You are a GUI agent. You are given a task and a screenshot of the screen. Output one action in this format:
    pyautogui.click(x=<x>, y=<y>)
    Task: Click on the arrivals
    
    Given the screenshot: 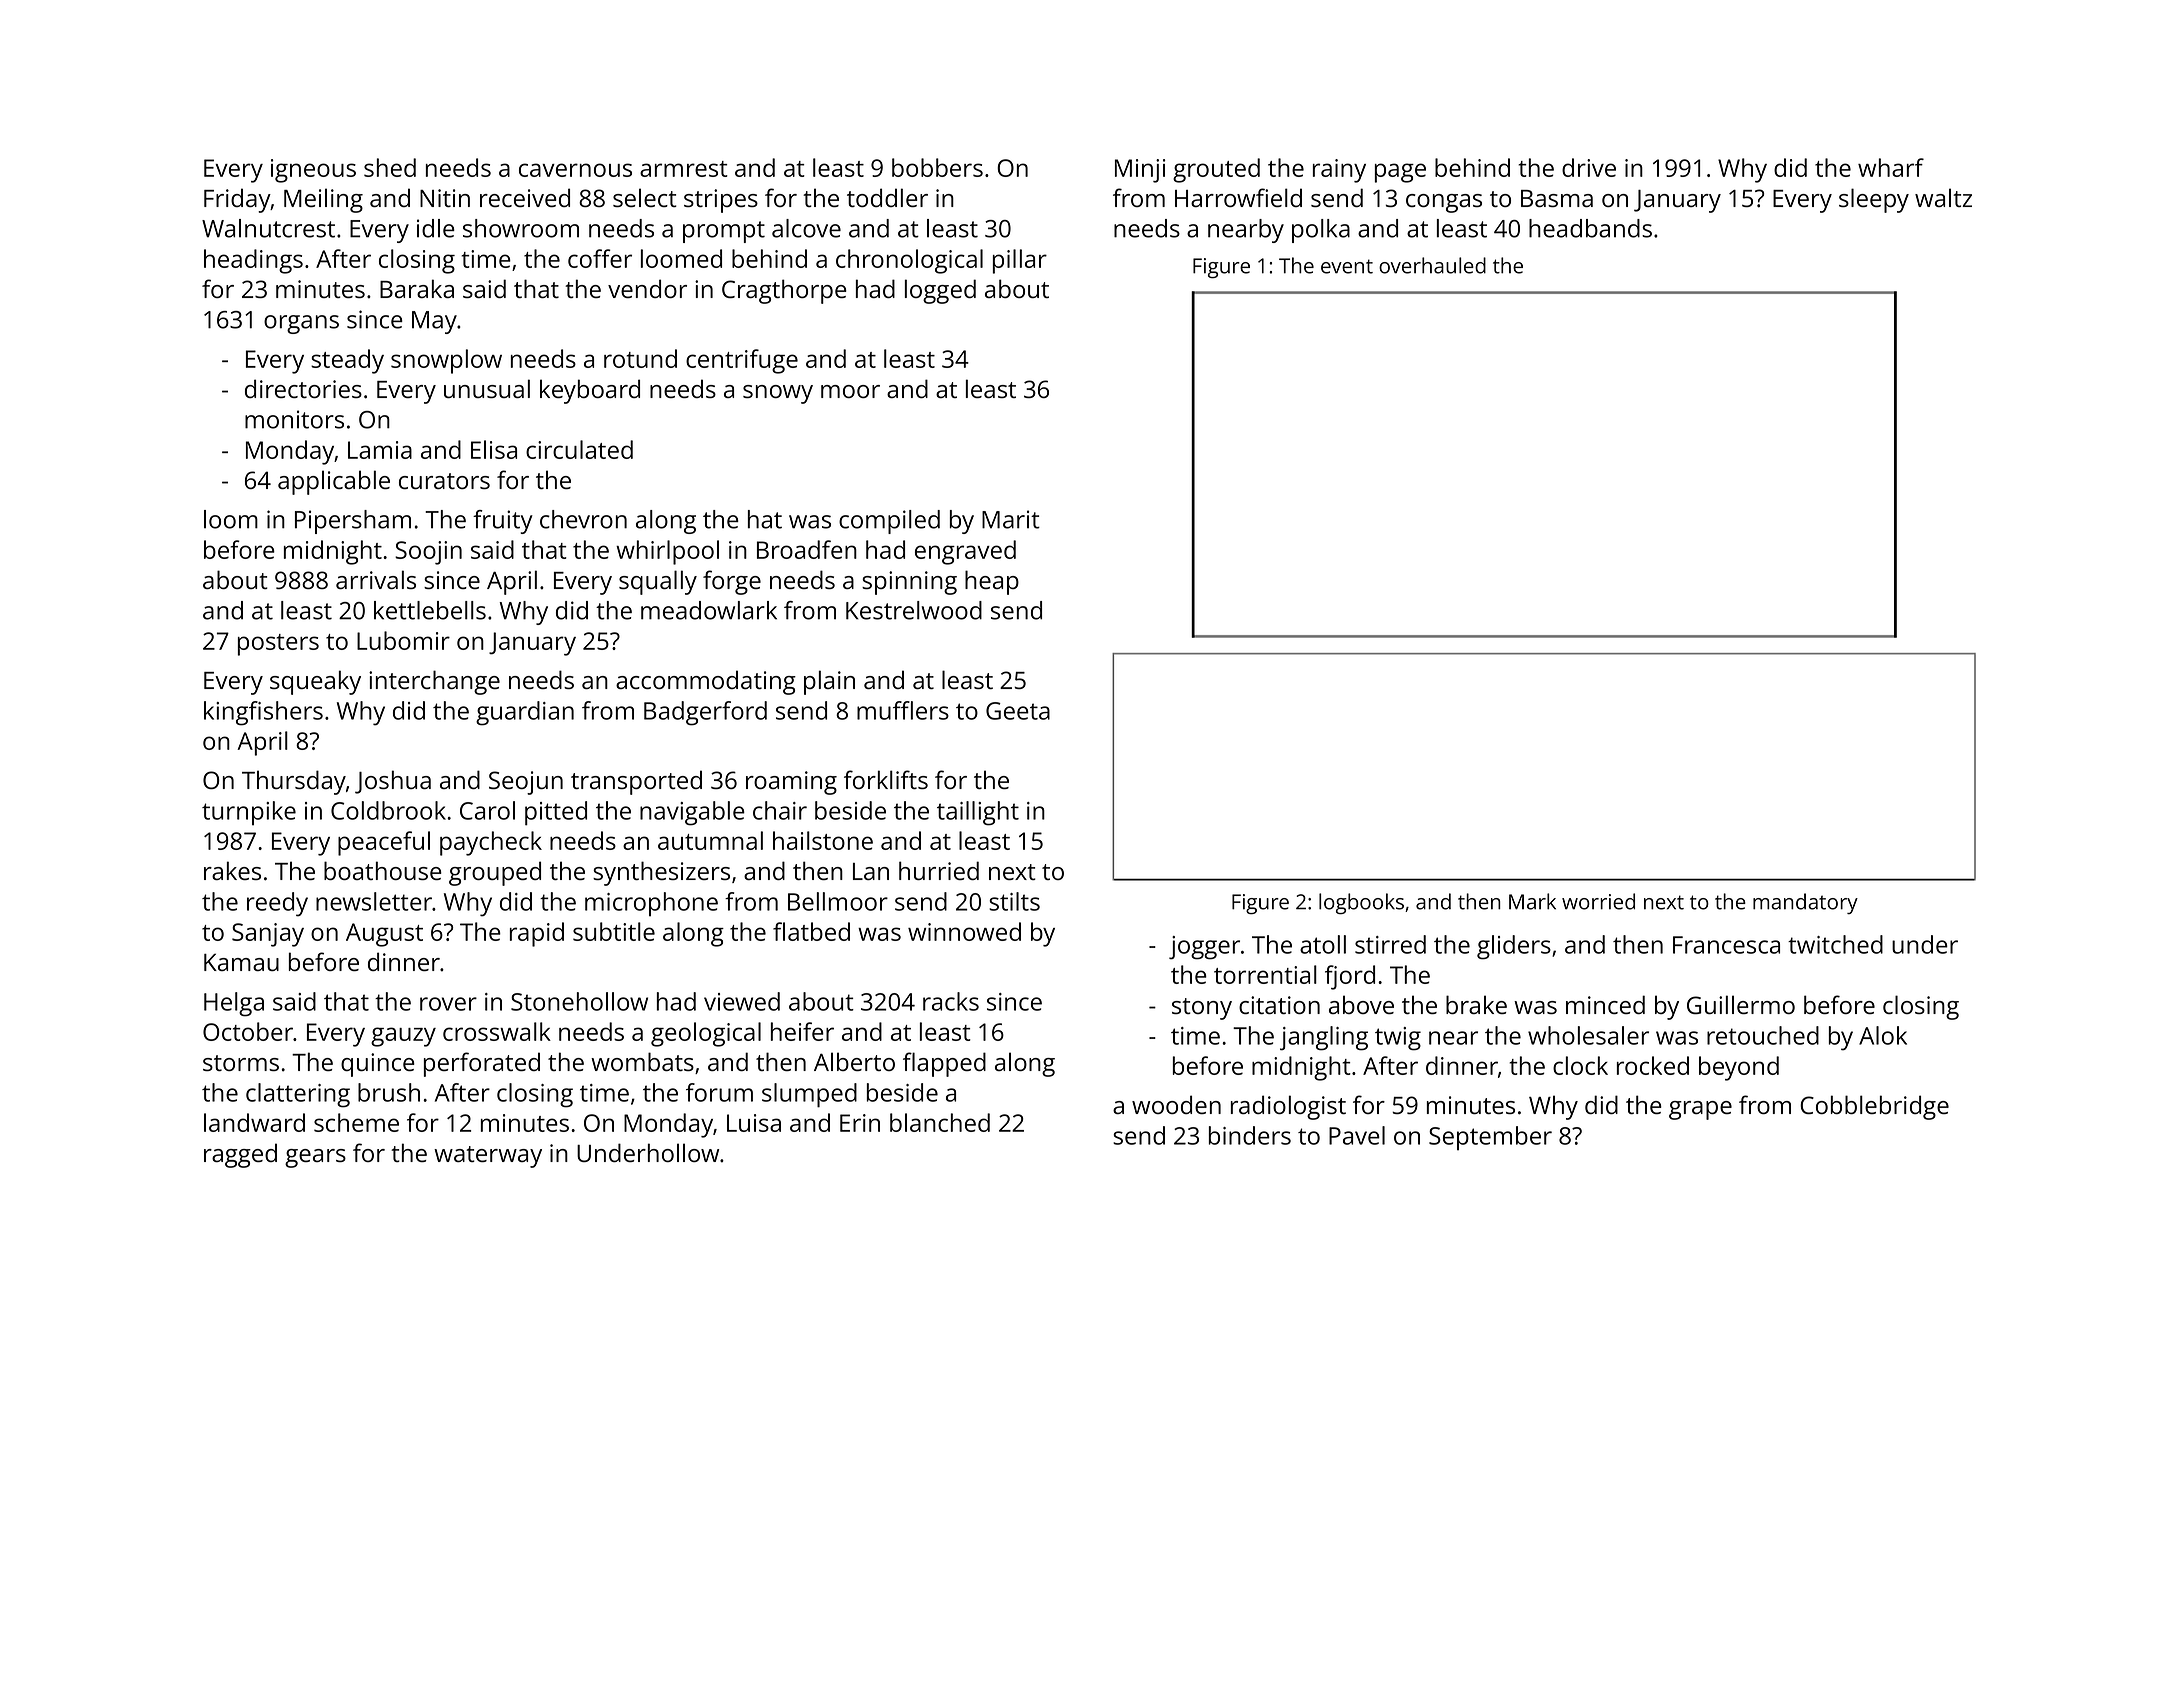 What is the action you would take?
    pyautogui.click(x=376, y=579)
